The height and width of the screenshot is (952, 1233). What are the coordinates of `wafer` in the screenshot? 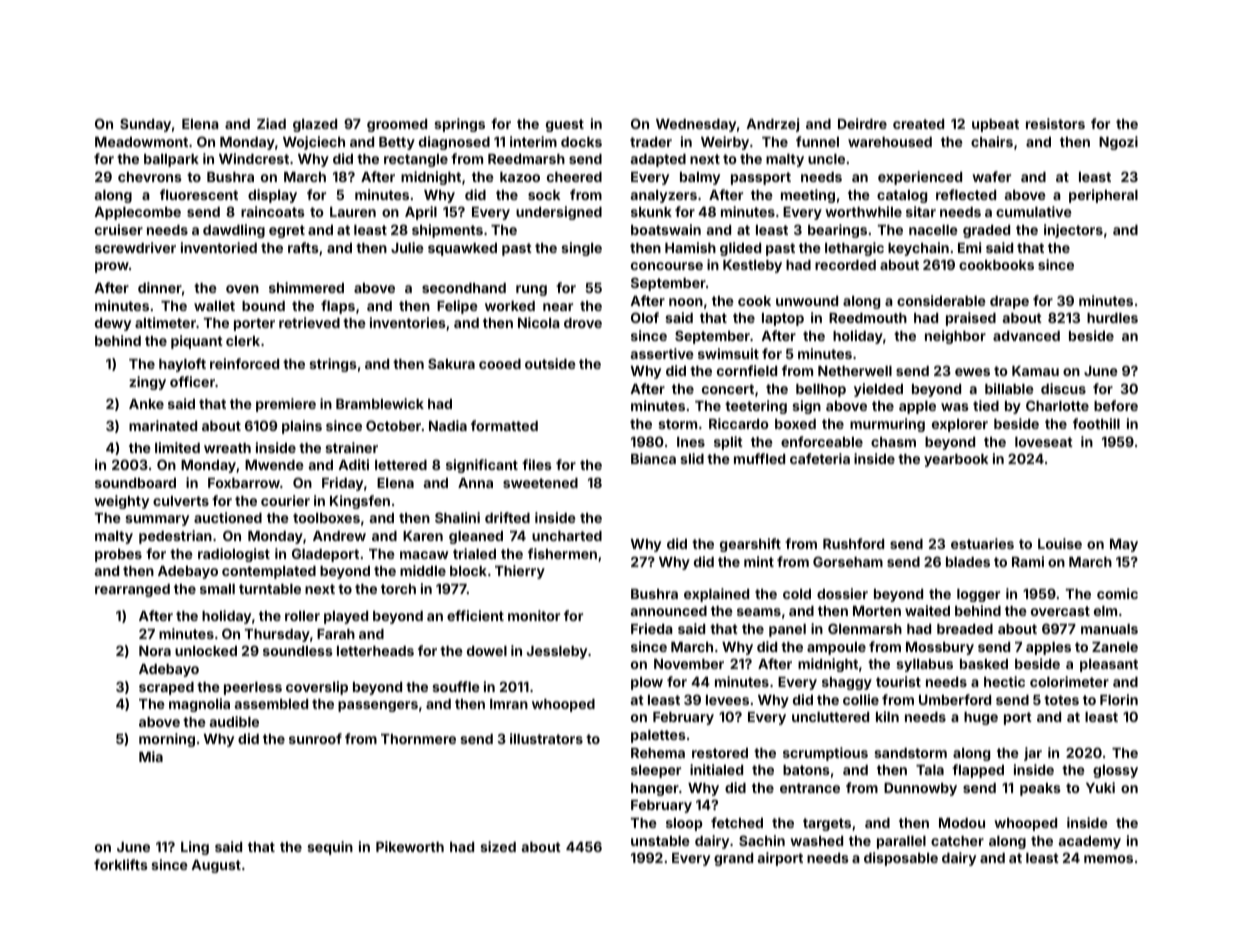 It's located at (991, 176).
